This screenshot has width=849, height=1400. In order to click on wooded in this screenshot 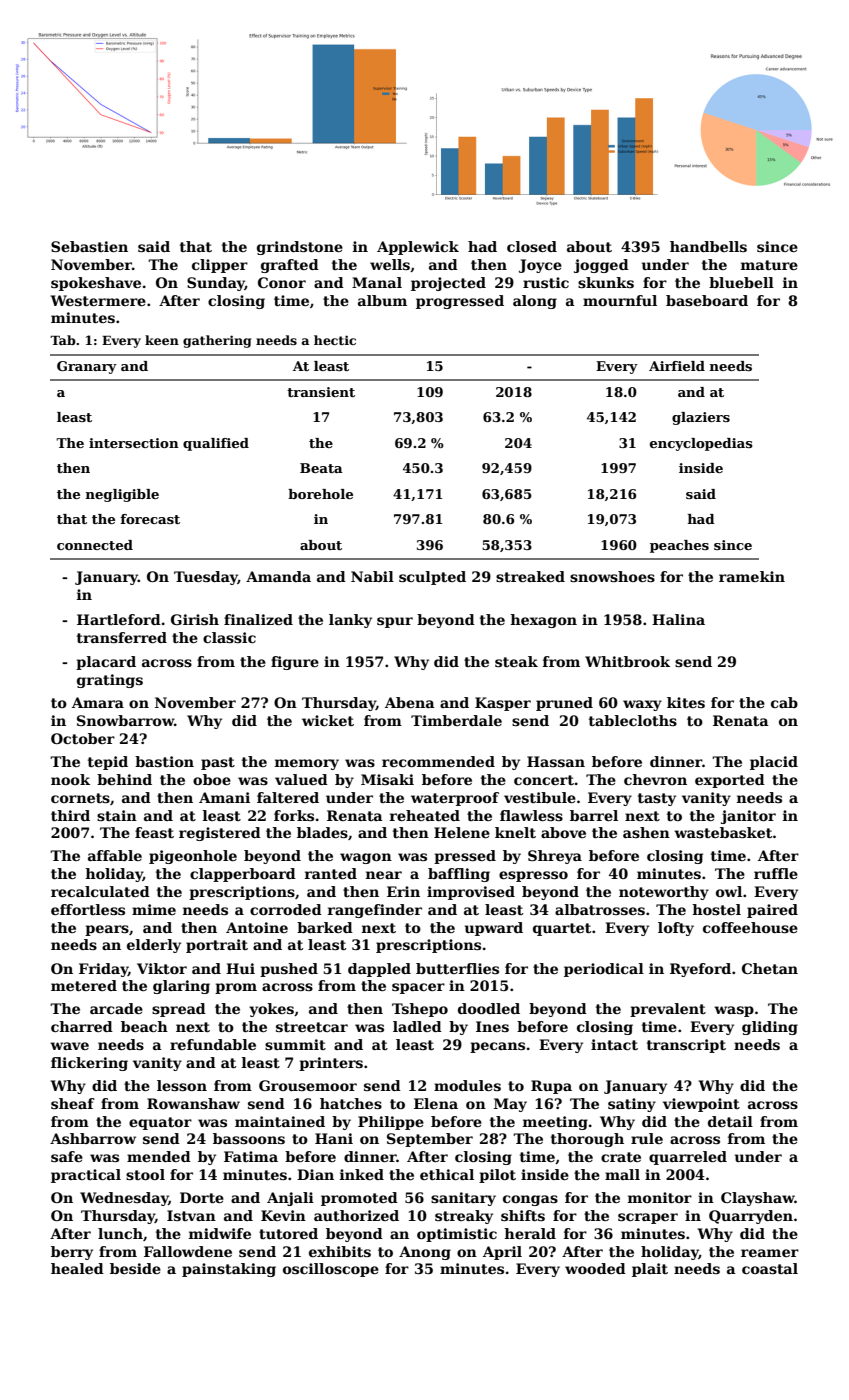, I will do `click(595, 1268)`.
